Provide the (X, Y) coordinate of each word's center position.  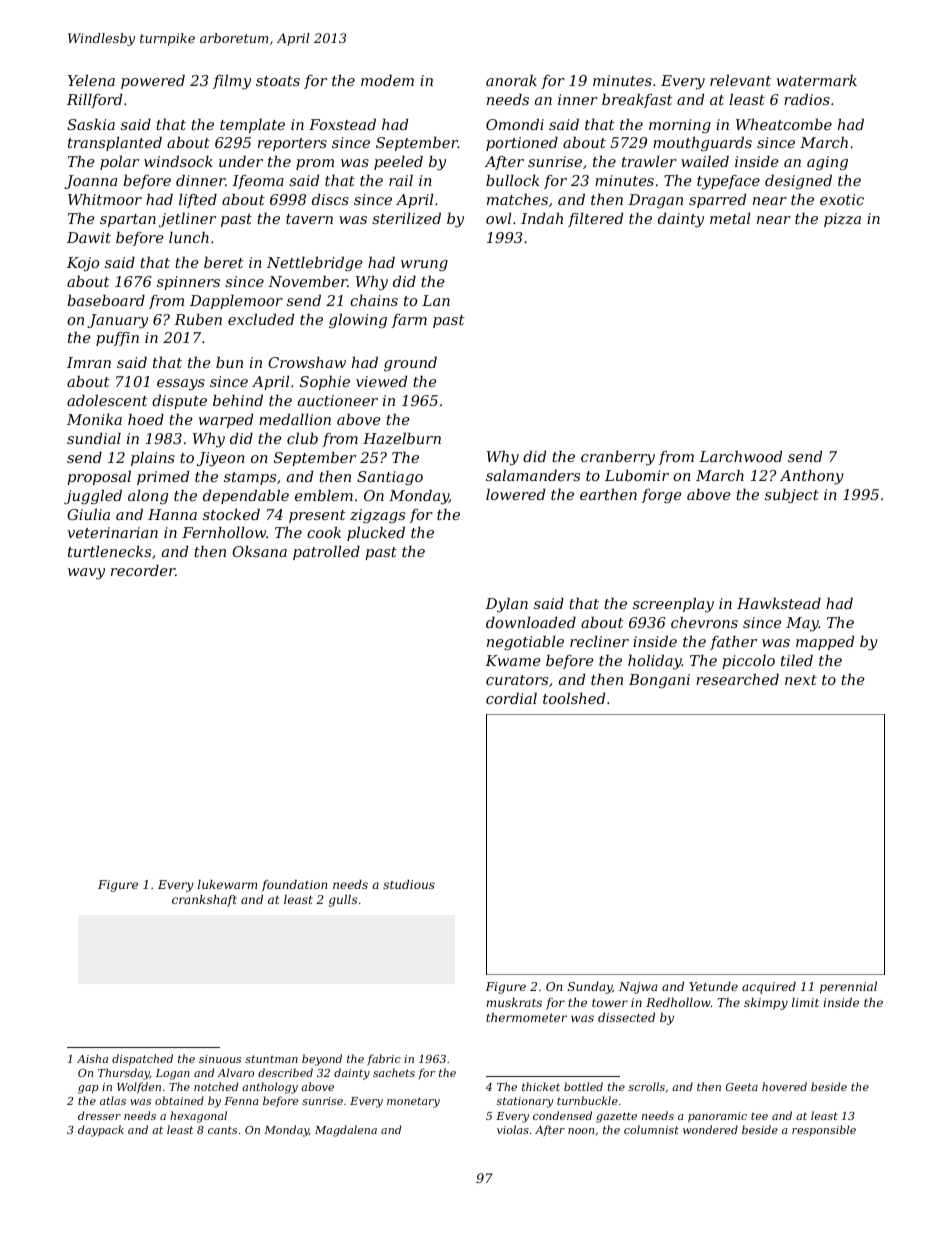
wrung (424, 265)
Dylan (506, 605)
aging (827, 163)
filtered (595, 220)
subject (792, 496)
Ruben (198, 319)
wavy (86, 574)
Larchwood (740, 456)
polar (119, 163)
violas (513, 1129)
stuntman (271, 1059)
